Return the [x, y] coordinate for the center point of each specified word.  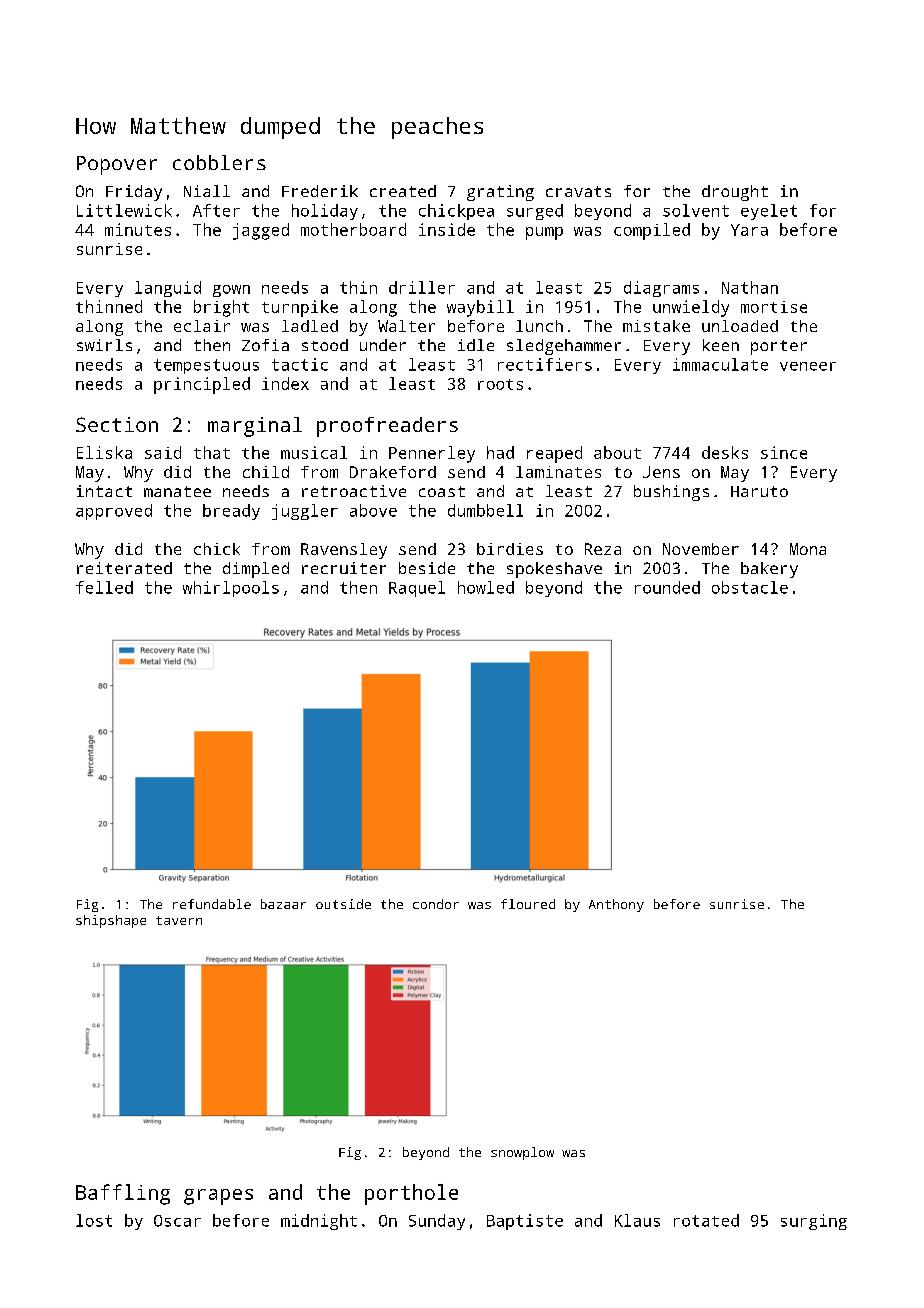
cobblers [219, 162]
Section [117, 424]
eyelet [769, 212]
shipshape [111, 921]
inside [447, 229]
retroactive [354, 491]
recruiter [344, 568]
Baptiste [525, 1222]
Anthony [616, 905]
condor [436, 904]
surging [814, 1222]
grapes [218, 1197]
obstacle [750, 587]
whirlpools [231, 589]
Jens [661, 472]
